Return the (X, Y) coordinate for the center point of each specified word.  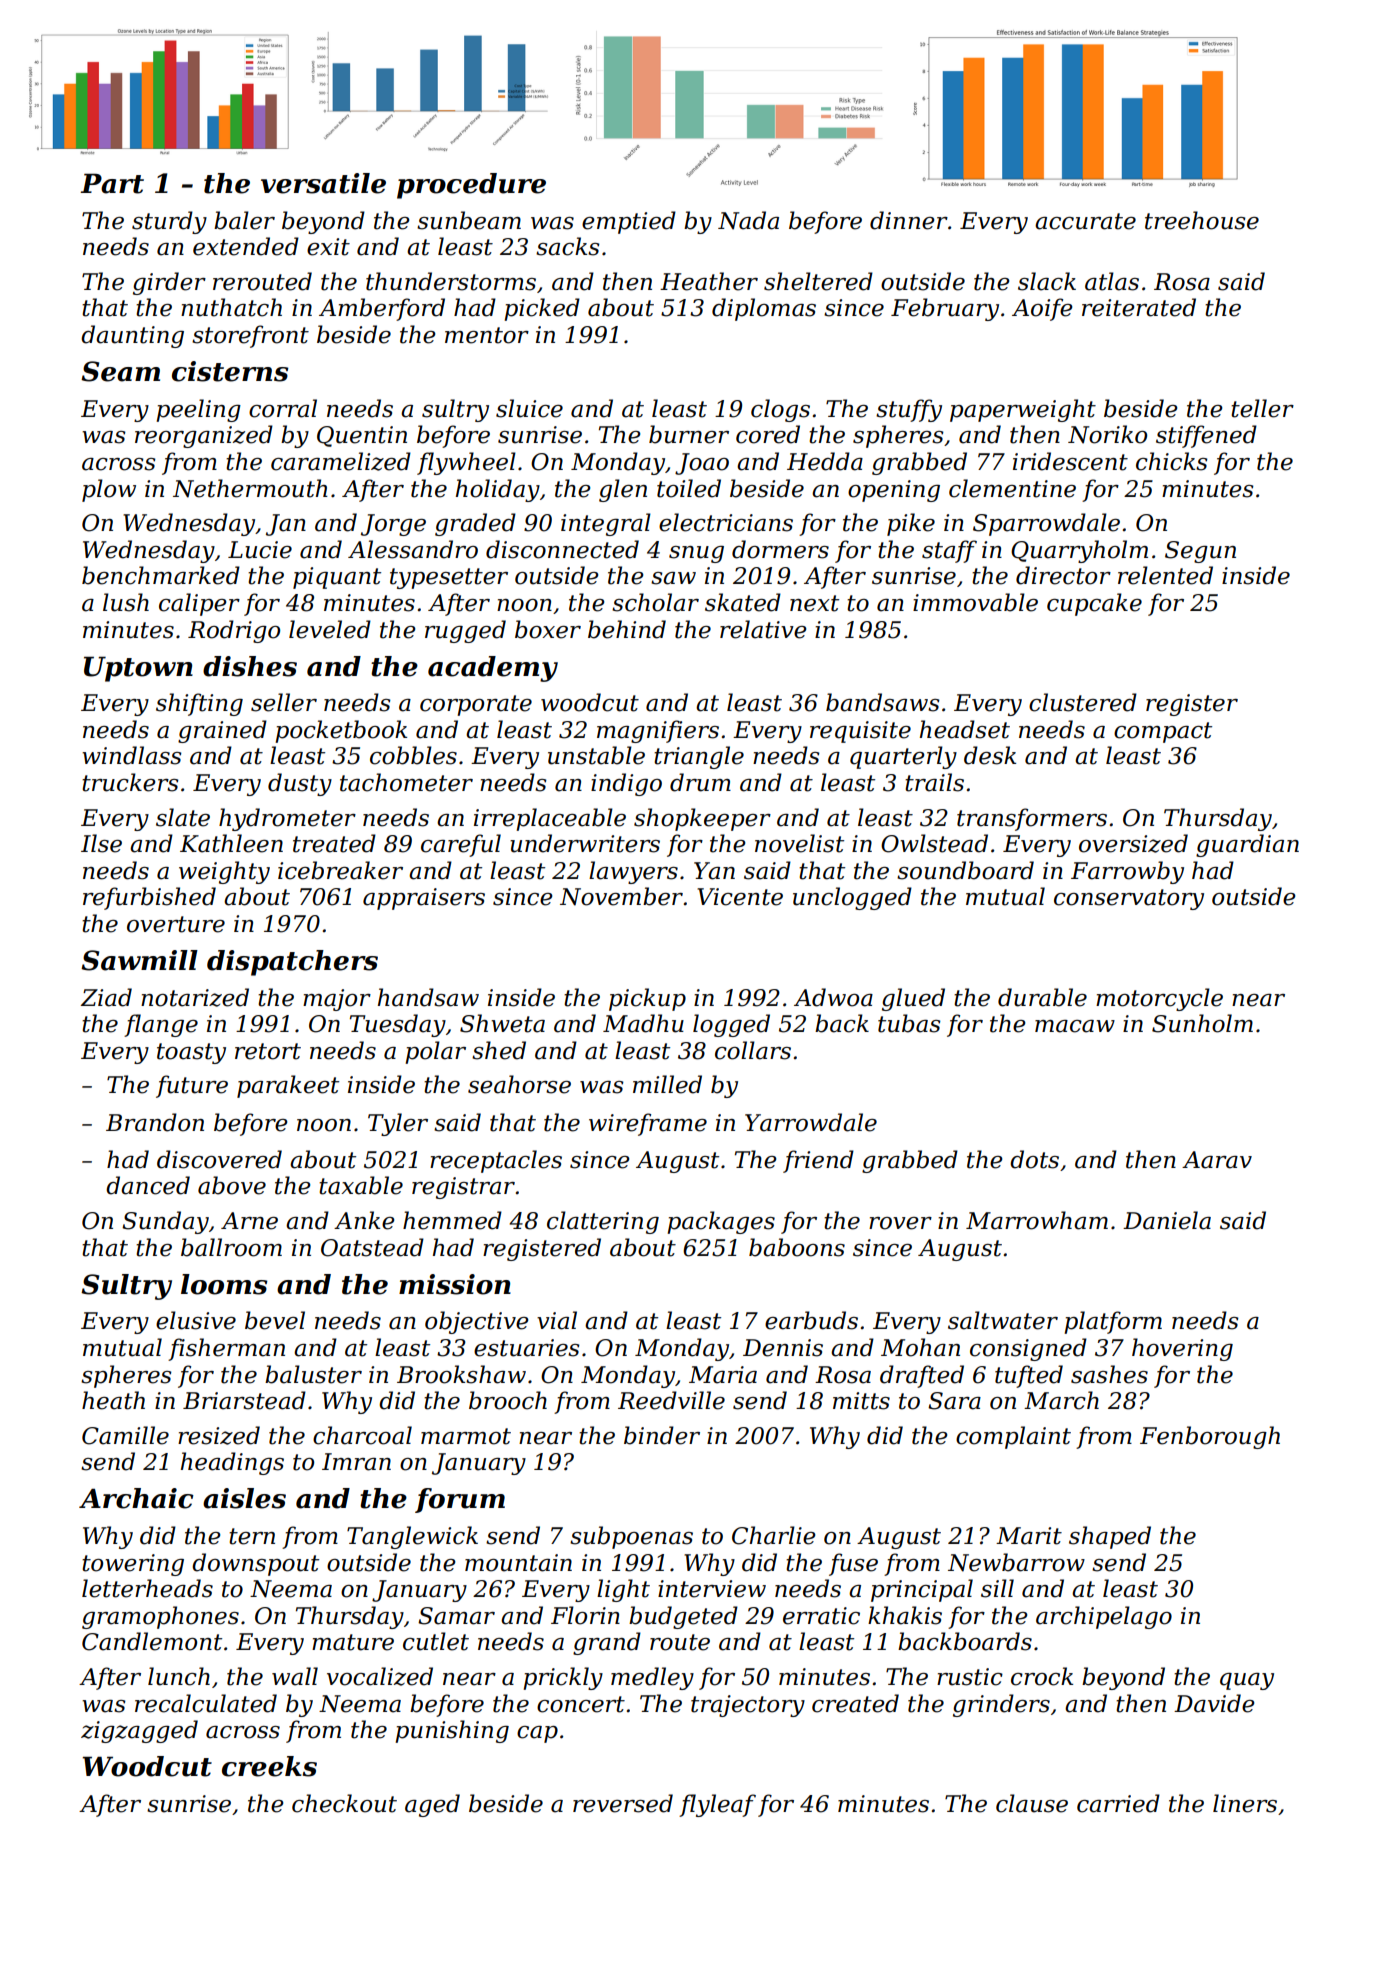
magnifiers (658, 731)
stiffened (1206, 436)
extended (246, 246)
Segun (1200, 552)
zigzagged (139, 1731)
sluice (529, 408)
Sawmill (139, 960)
